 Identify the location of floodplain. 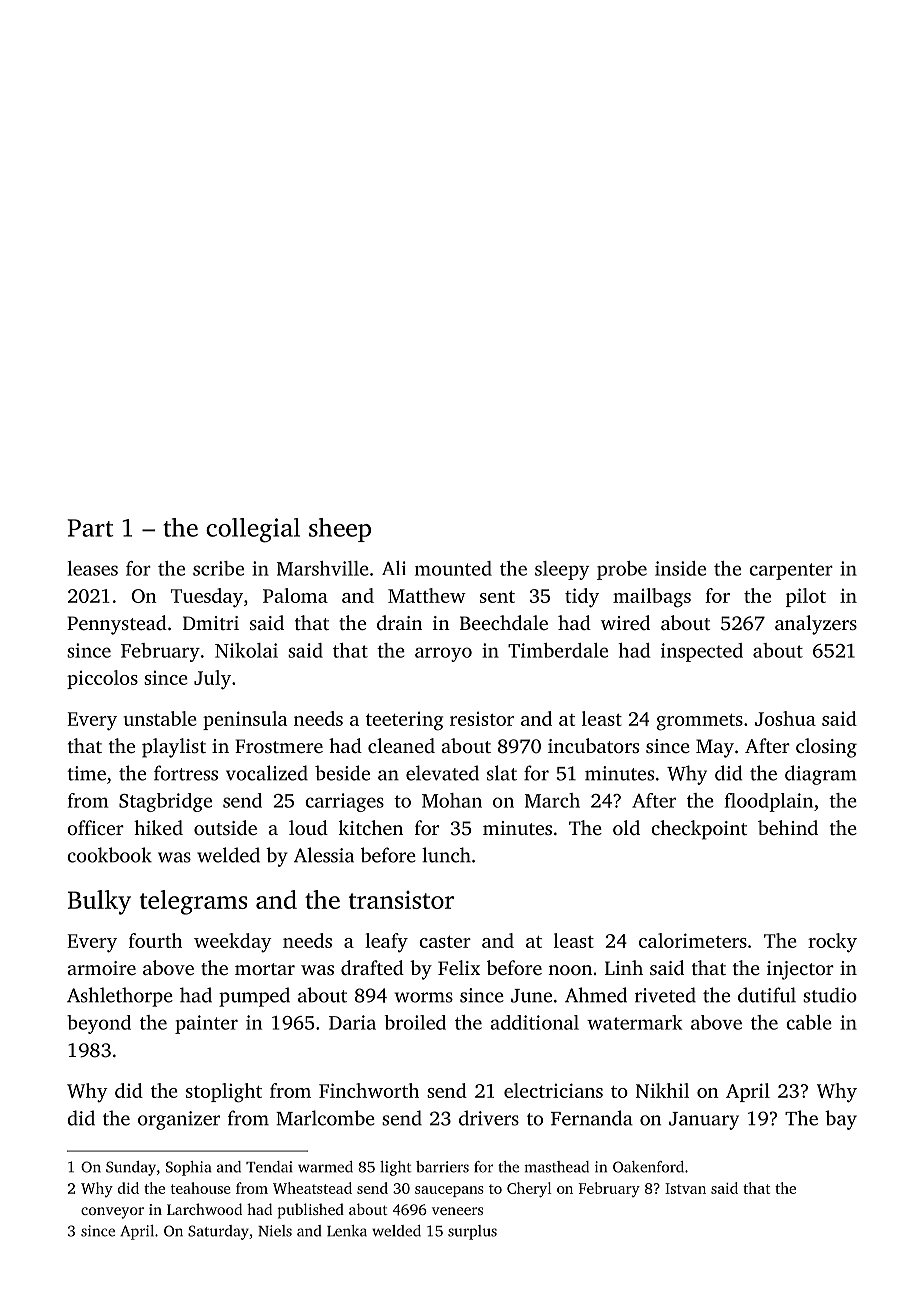
(769, 802).
